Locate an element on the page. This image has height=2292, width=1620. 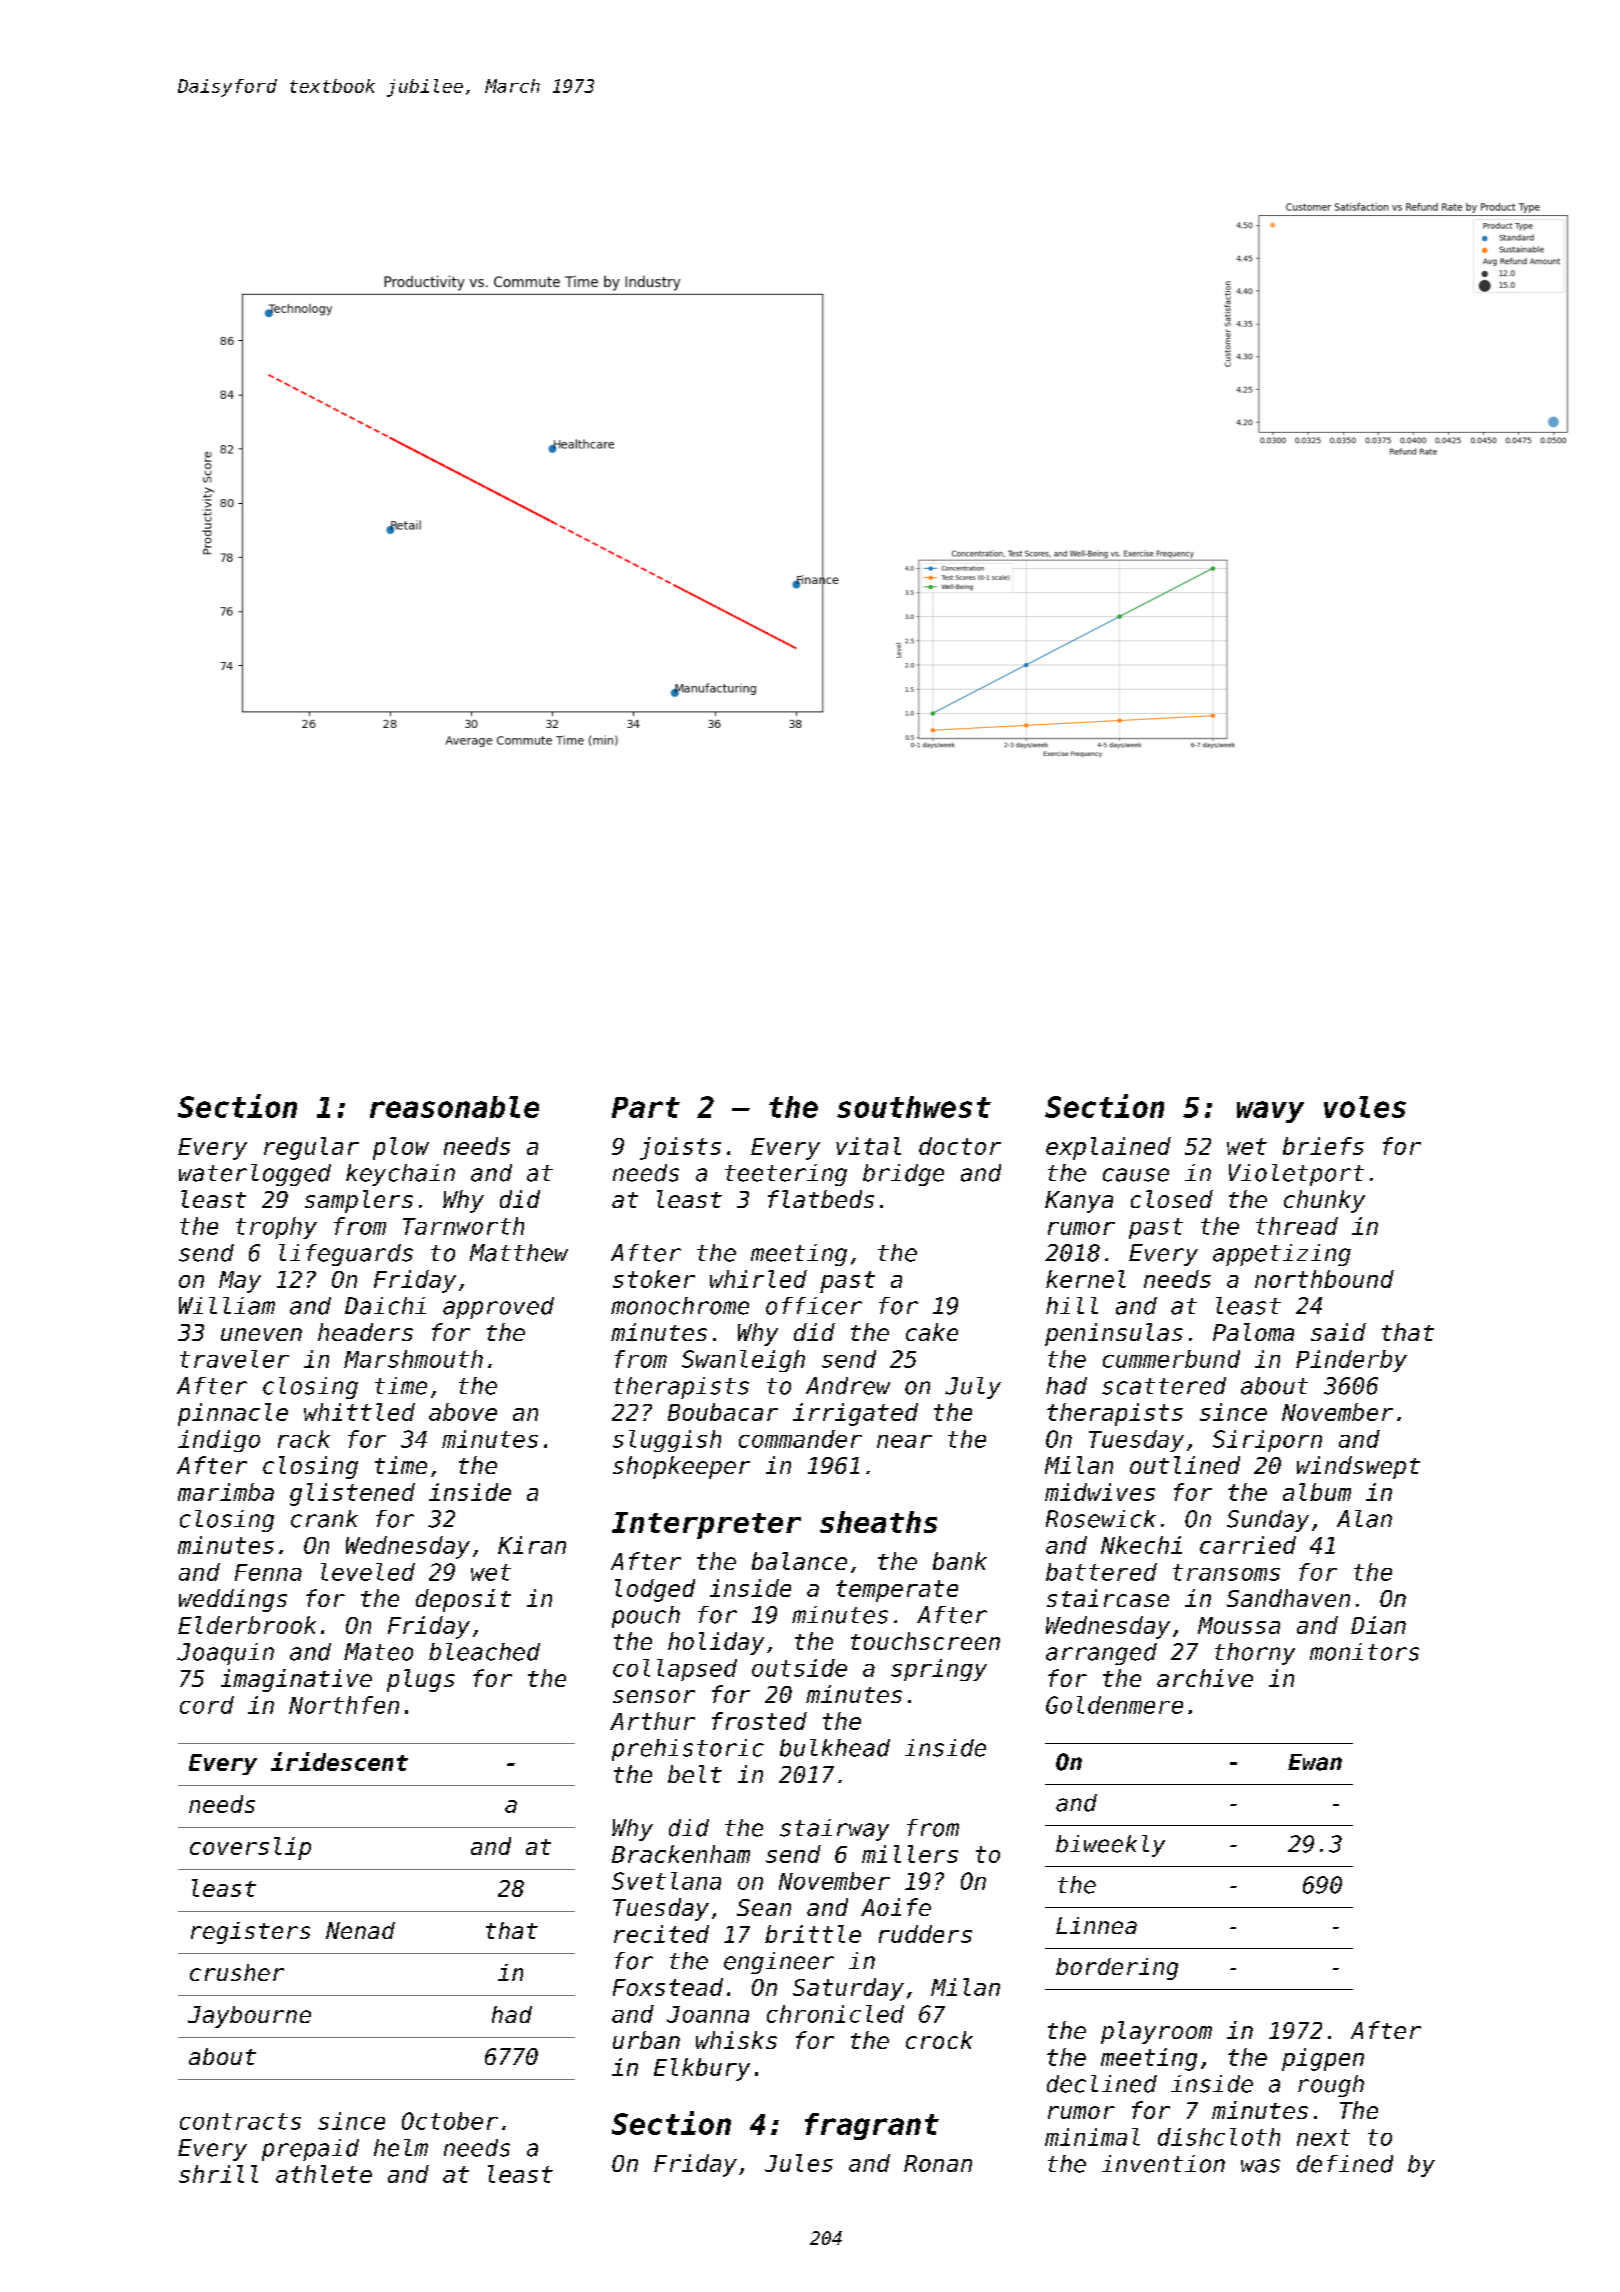
whirled is located at coordinates (758, 1279).
